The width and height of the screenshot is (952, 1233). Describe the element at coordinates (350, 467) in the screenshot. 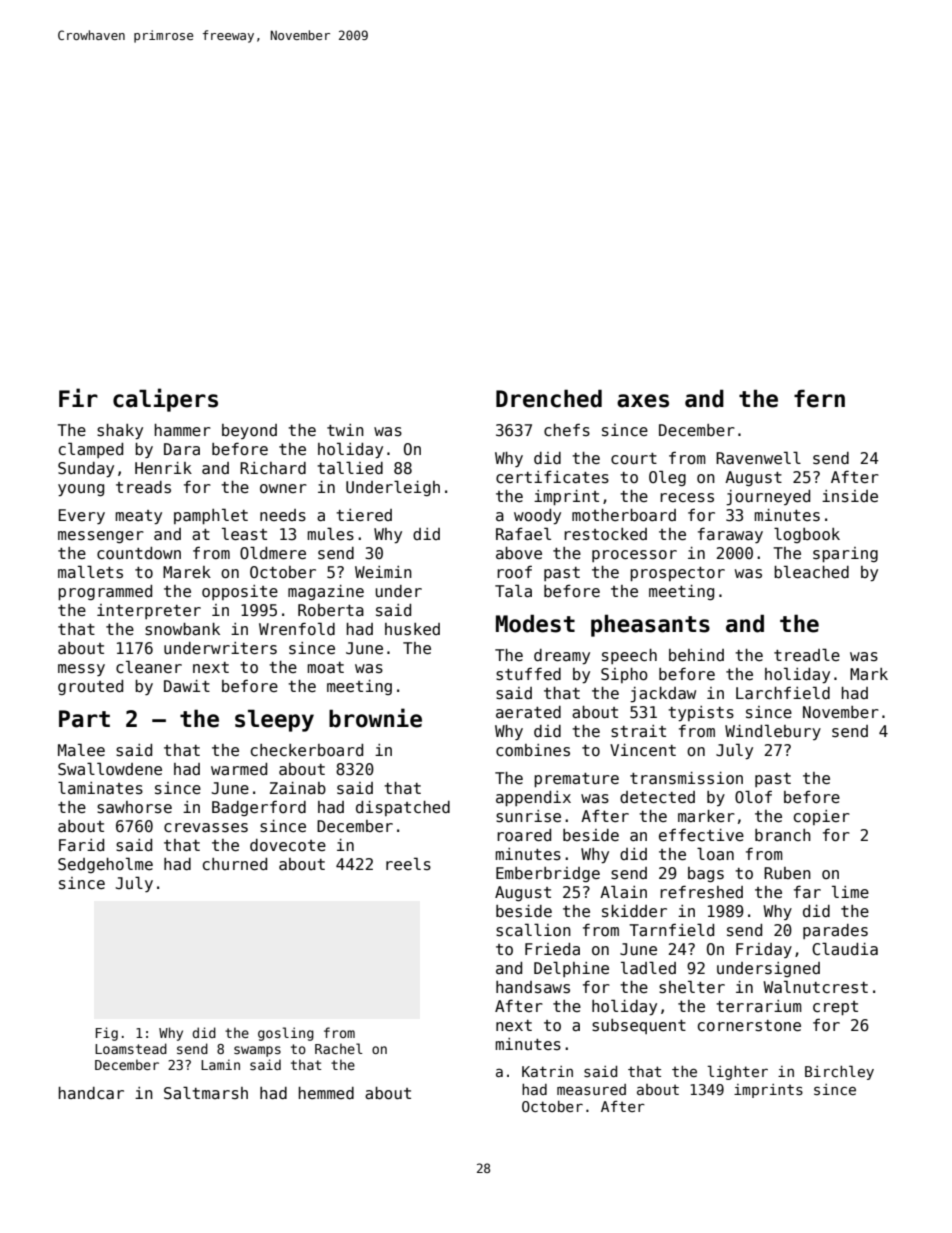

I see `tallied` at that location.
